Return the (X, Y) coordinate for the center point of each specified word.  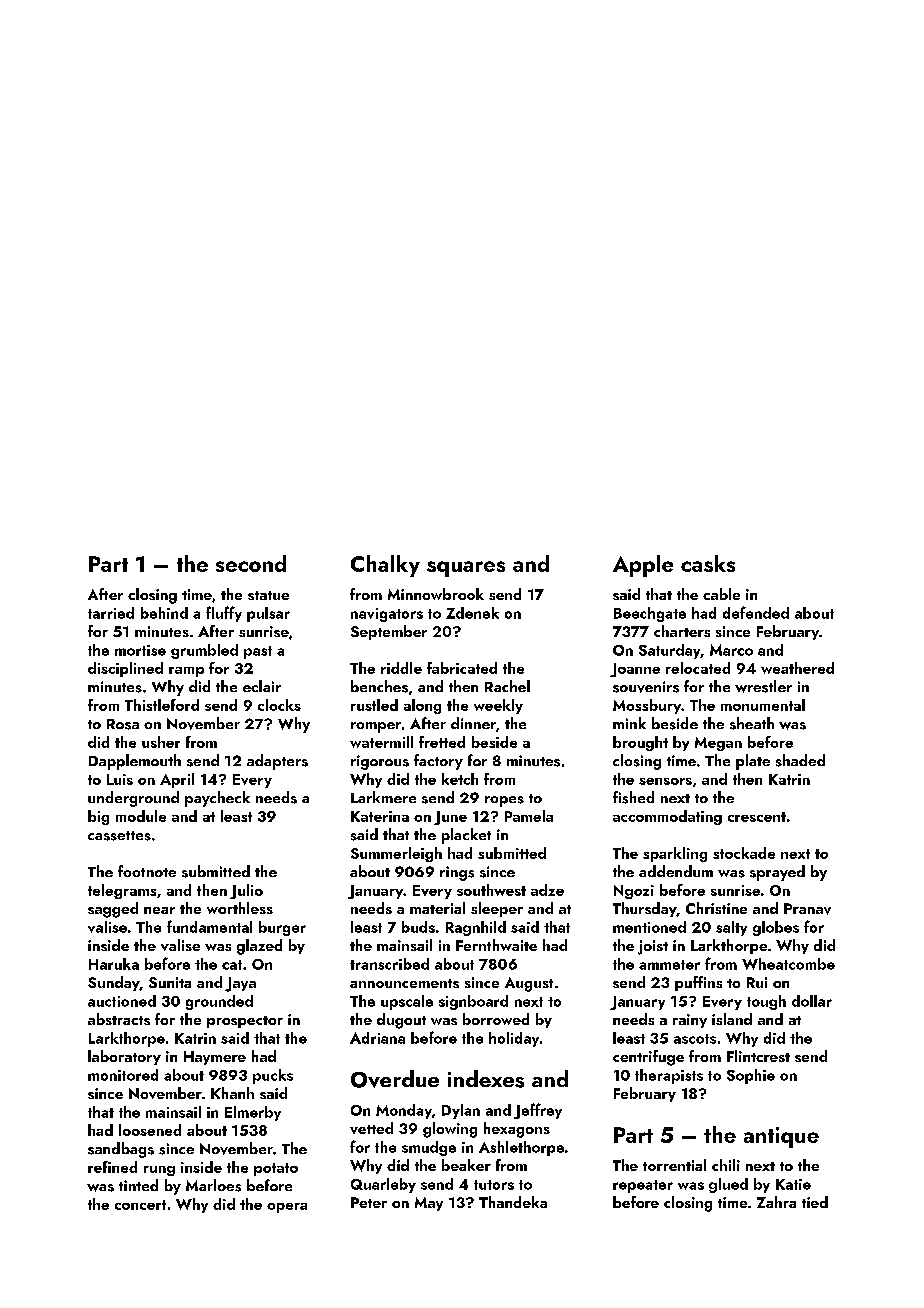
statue (268, 595)
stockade (744, 853)
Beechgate (650, 614)
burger (282, 928)
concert (140, 1205)
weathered (797, 668)
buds (418, 927)
